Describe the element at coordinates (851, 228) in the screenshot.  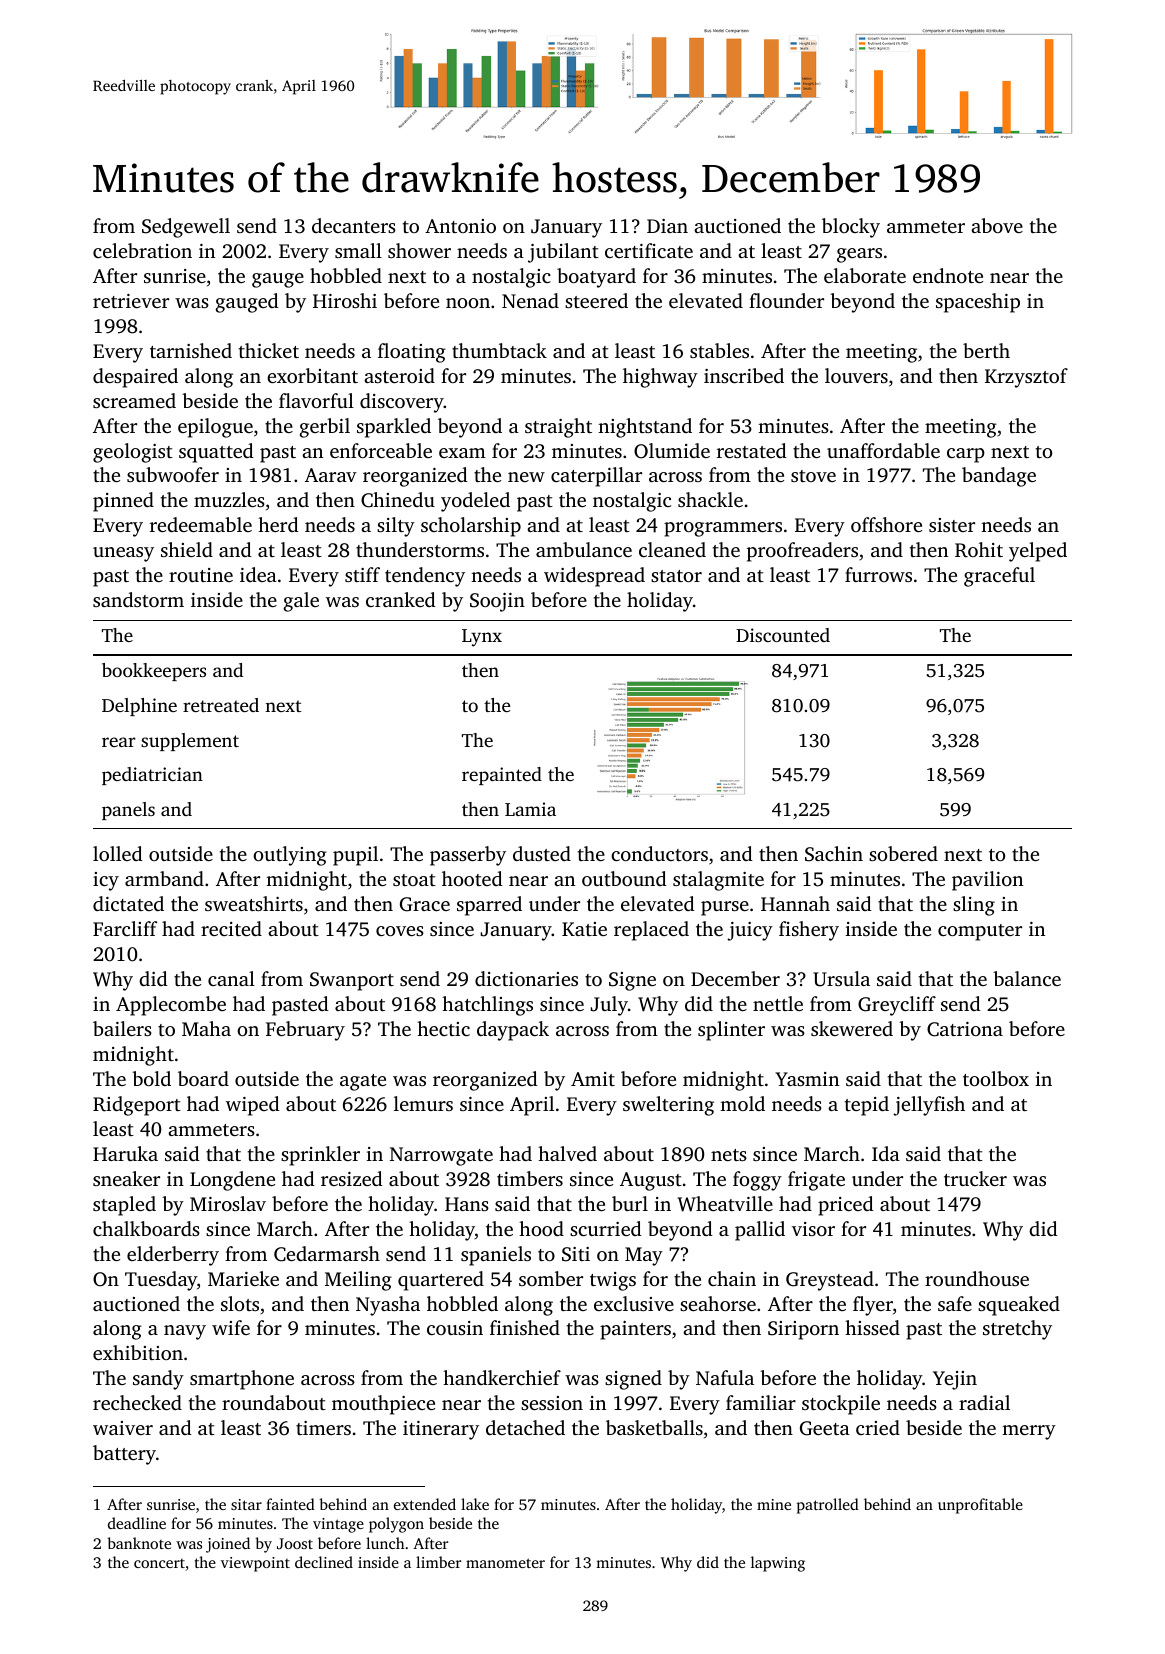
I see `blocky` at that location.
